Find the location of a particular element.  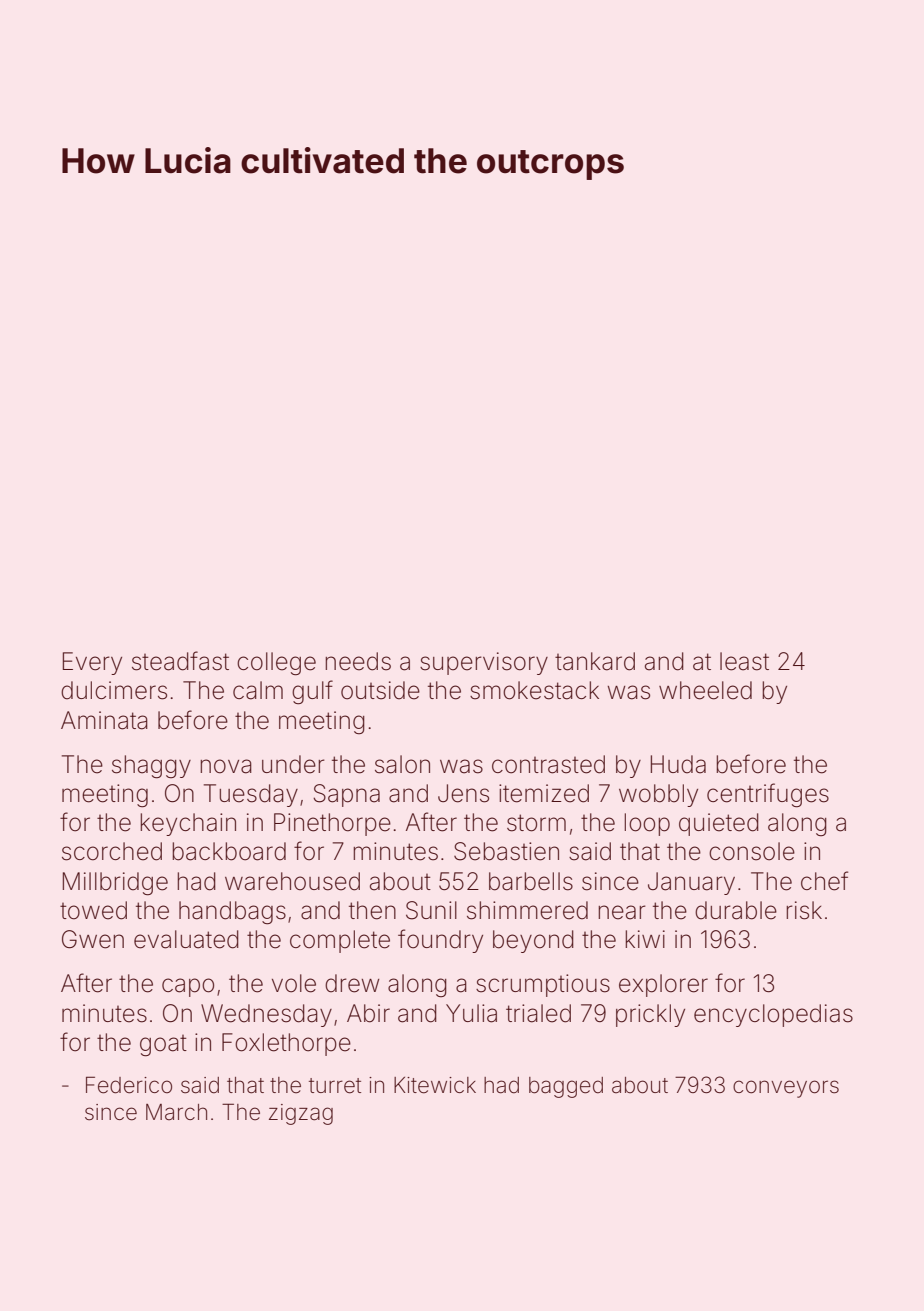

kiwi is located at coordinates (645, 939).
